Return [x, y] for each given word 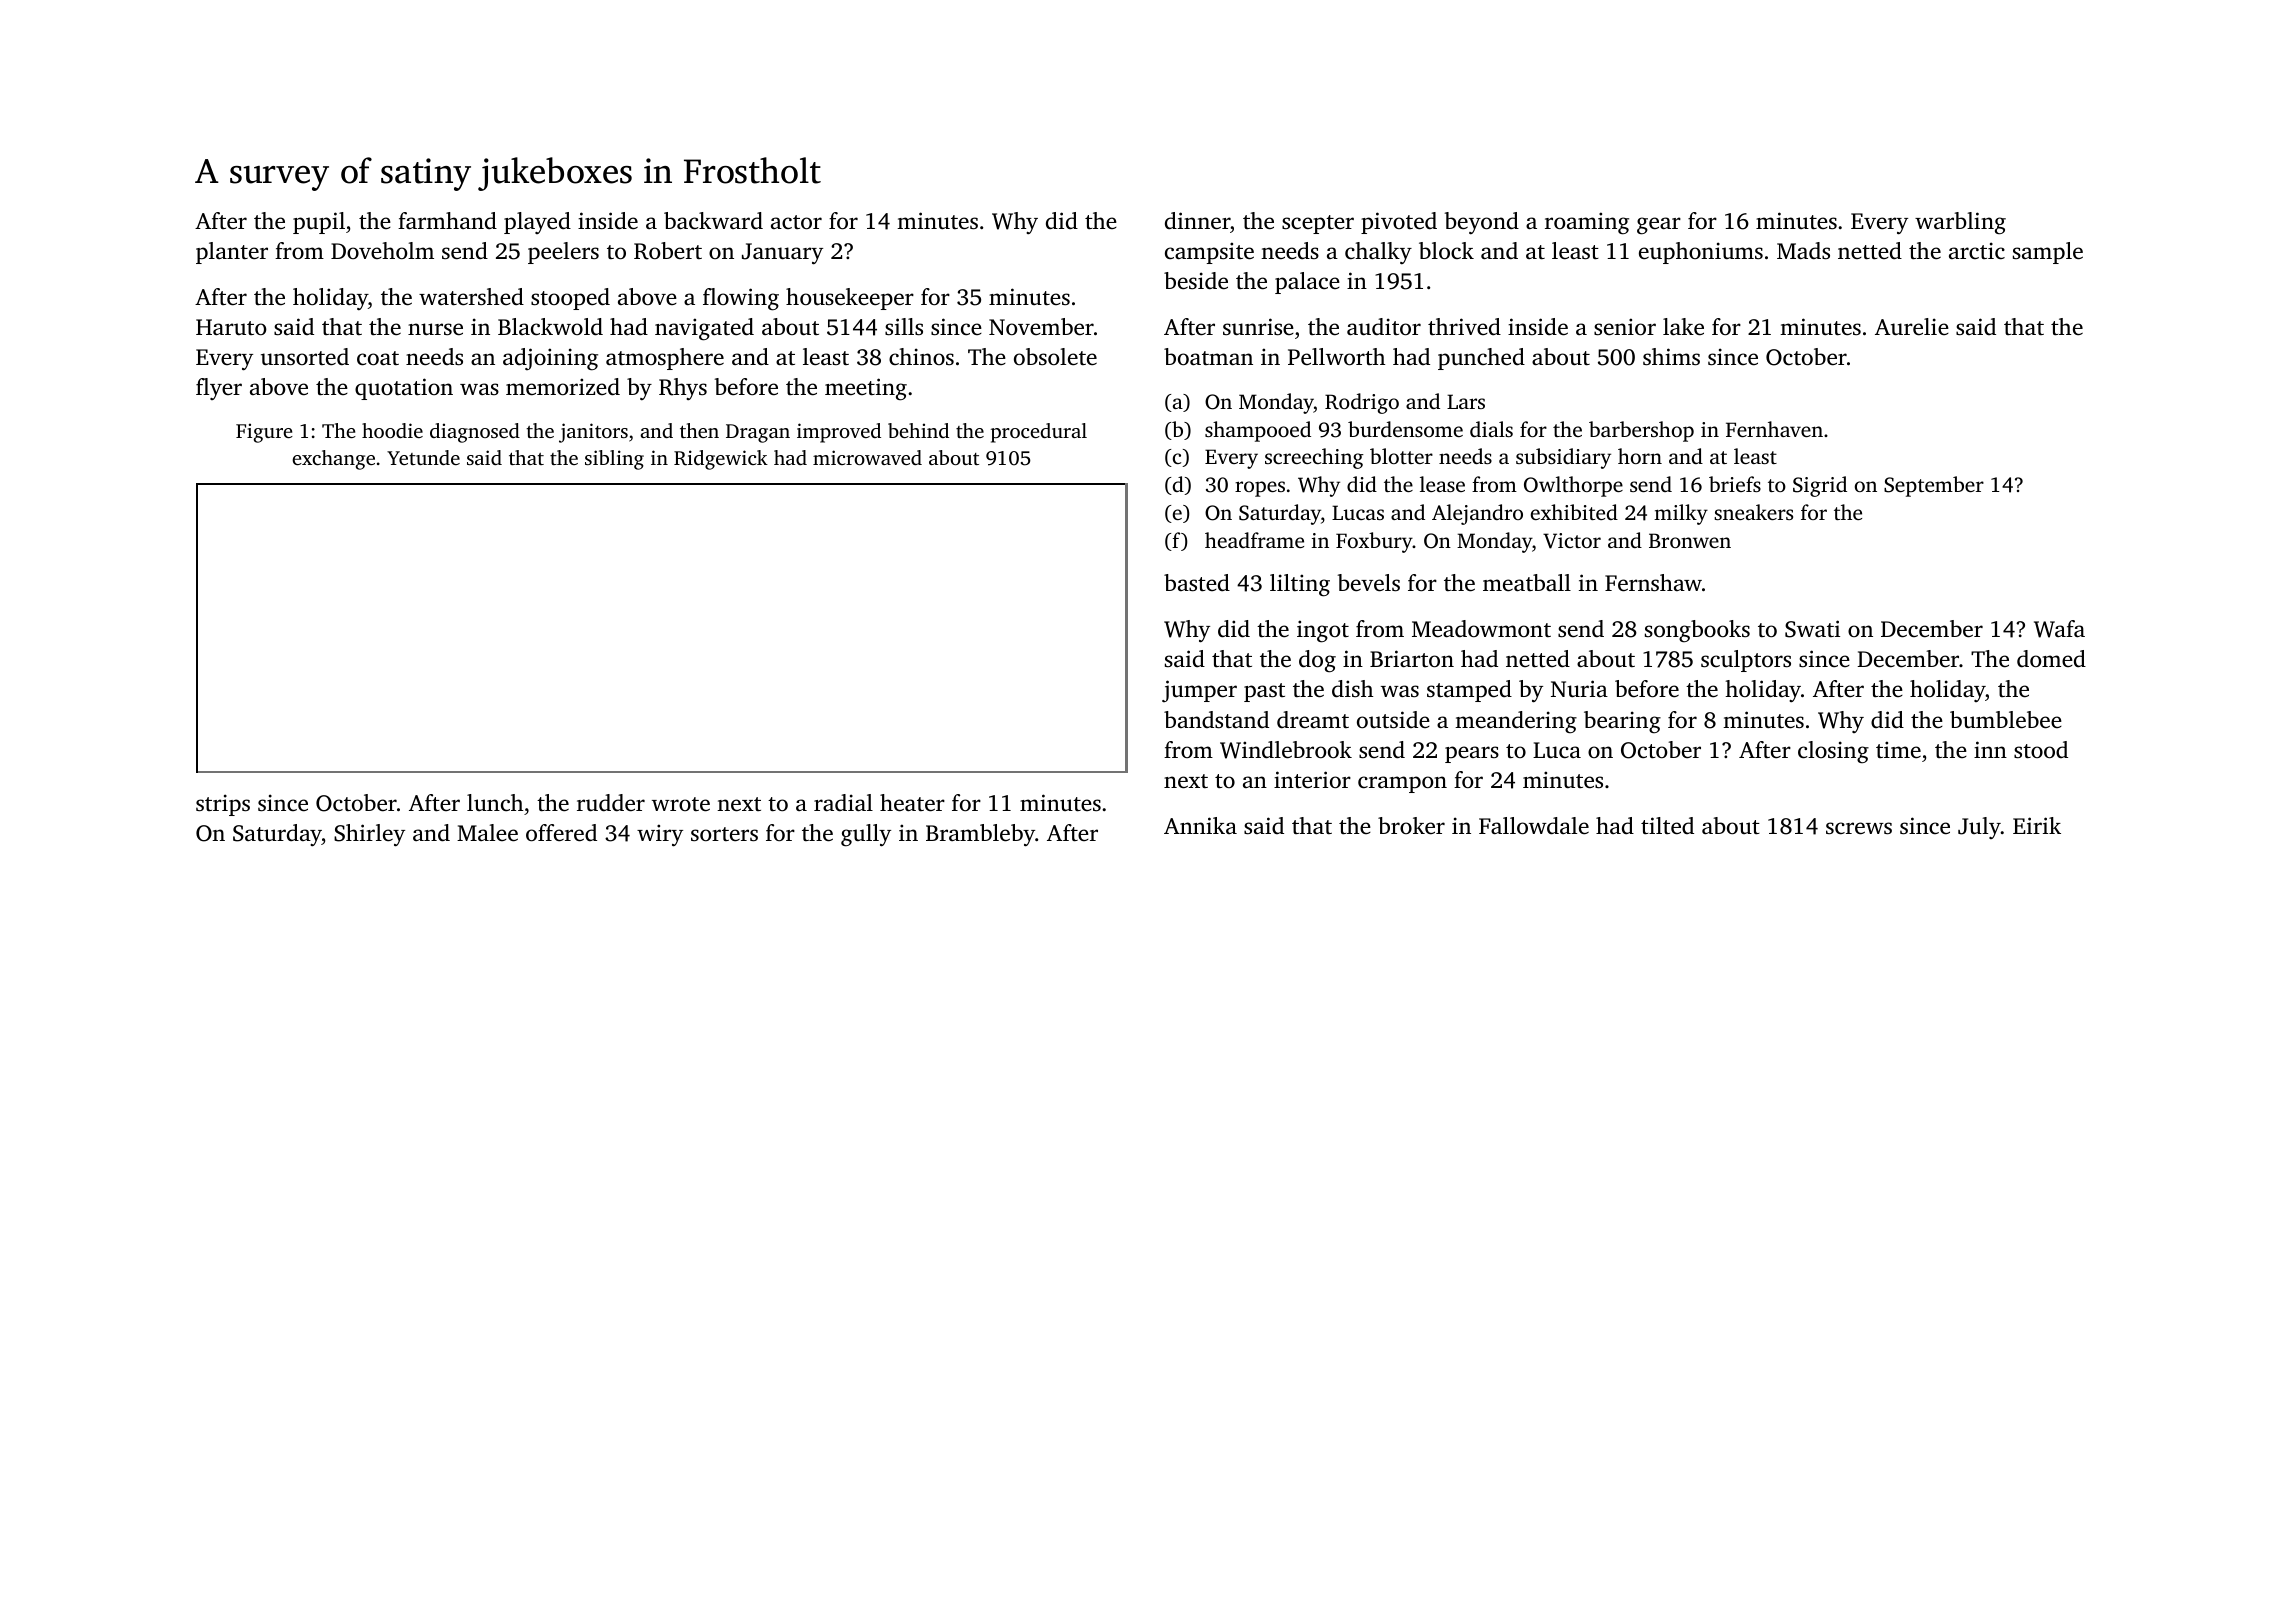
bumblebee [2006, 720]
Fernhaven [1774, 429]
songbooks [1697, 631]
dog [1317, 661]
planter [232, 253]
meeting [866, 389]
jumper [1199, 691]
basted [1197, 582]
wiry [660, 835]
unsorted [305, 357]
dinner [1197, 221]
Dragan [758, 433]
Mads [1803, 250]
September [1934, 486]
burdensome [1405, 429]
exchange [333, 460]
